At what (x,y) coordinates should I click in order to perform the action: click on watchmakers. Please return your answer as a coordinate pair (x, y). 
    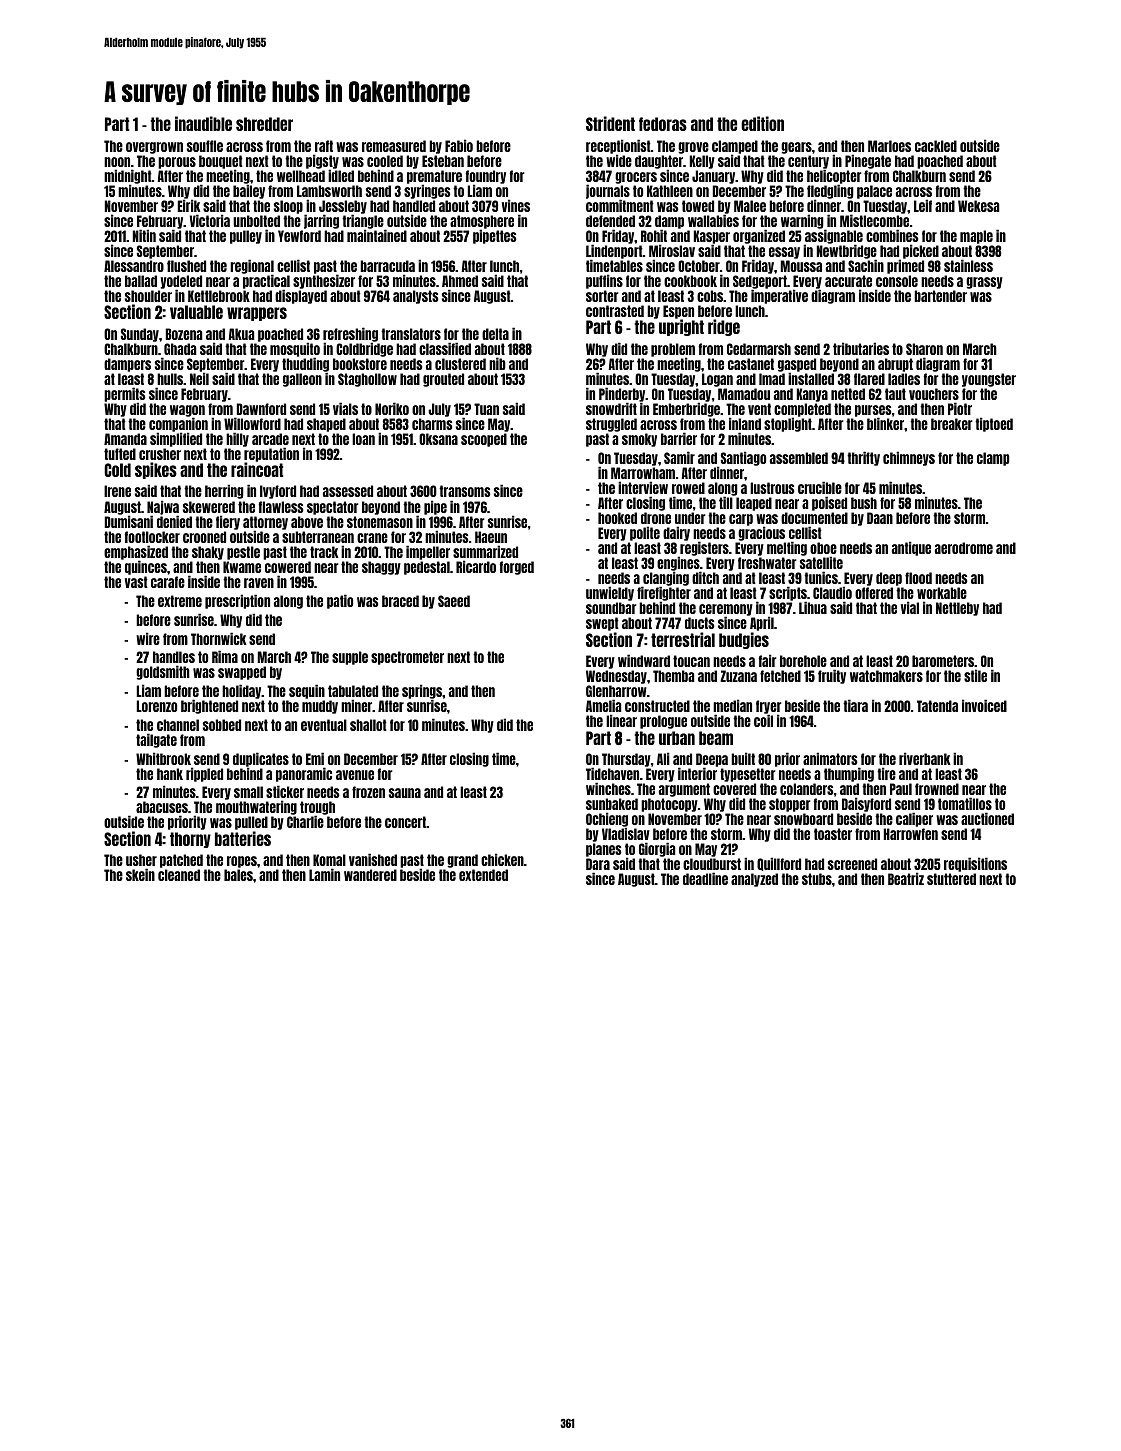
    Looking at the image, I should click on (886, 676).
